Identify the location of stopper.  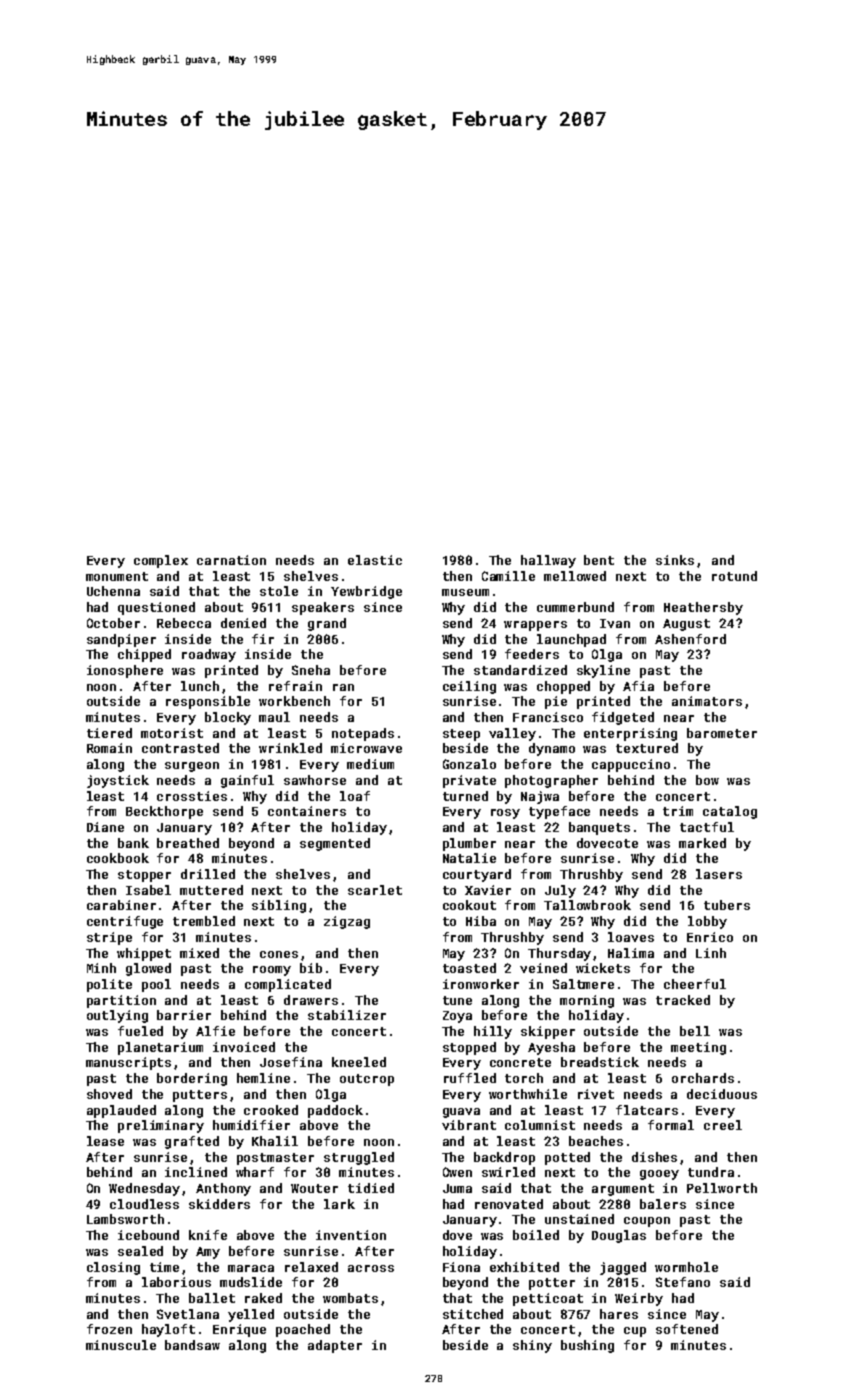
(144, 876).
